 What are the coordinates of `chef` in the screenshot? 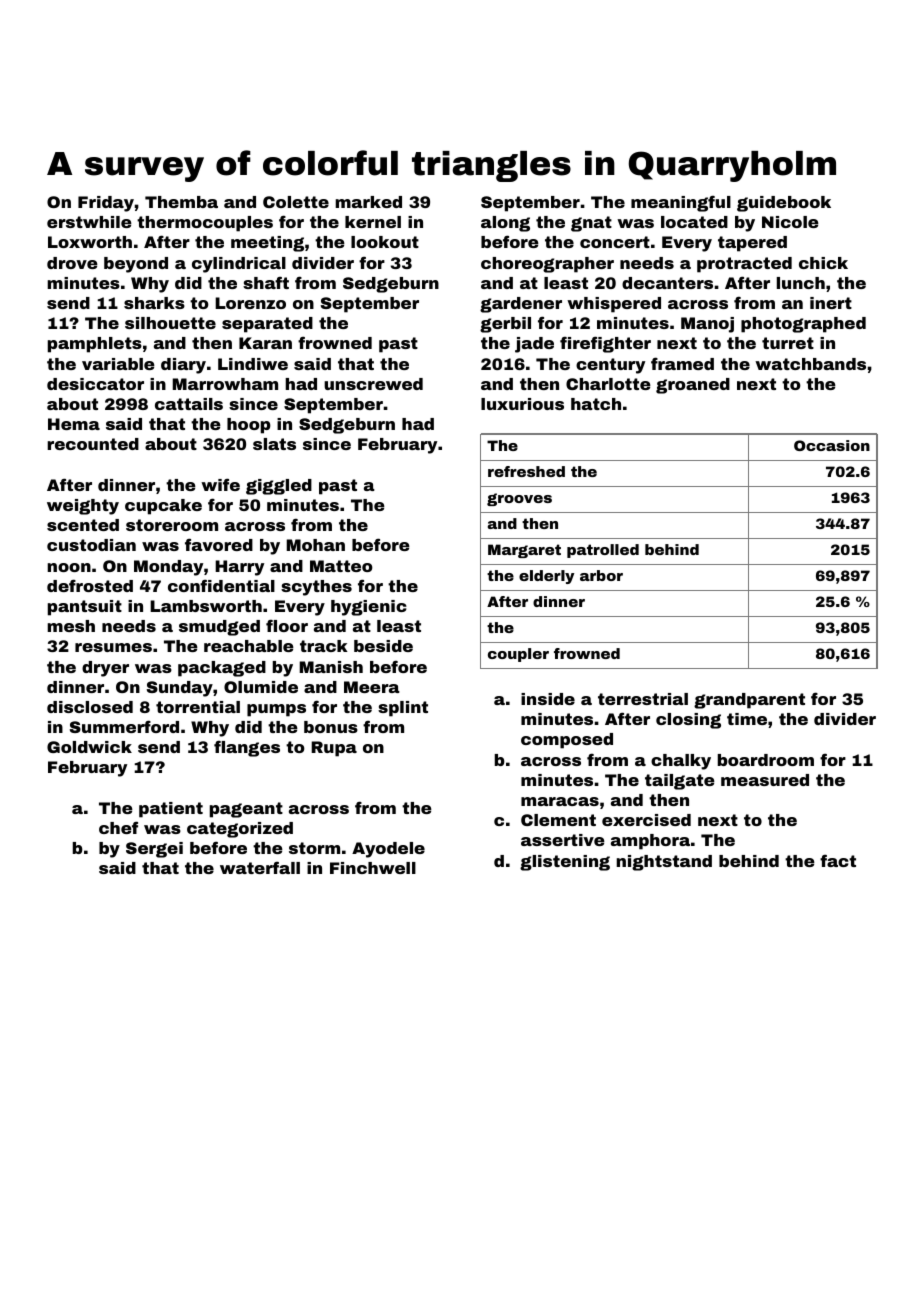 It's located at (118, 827).
